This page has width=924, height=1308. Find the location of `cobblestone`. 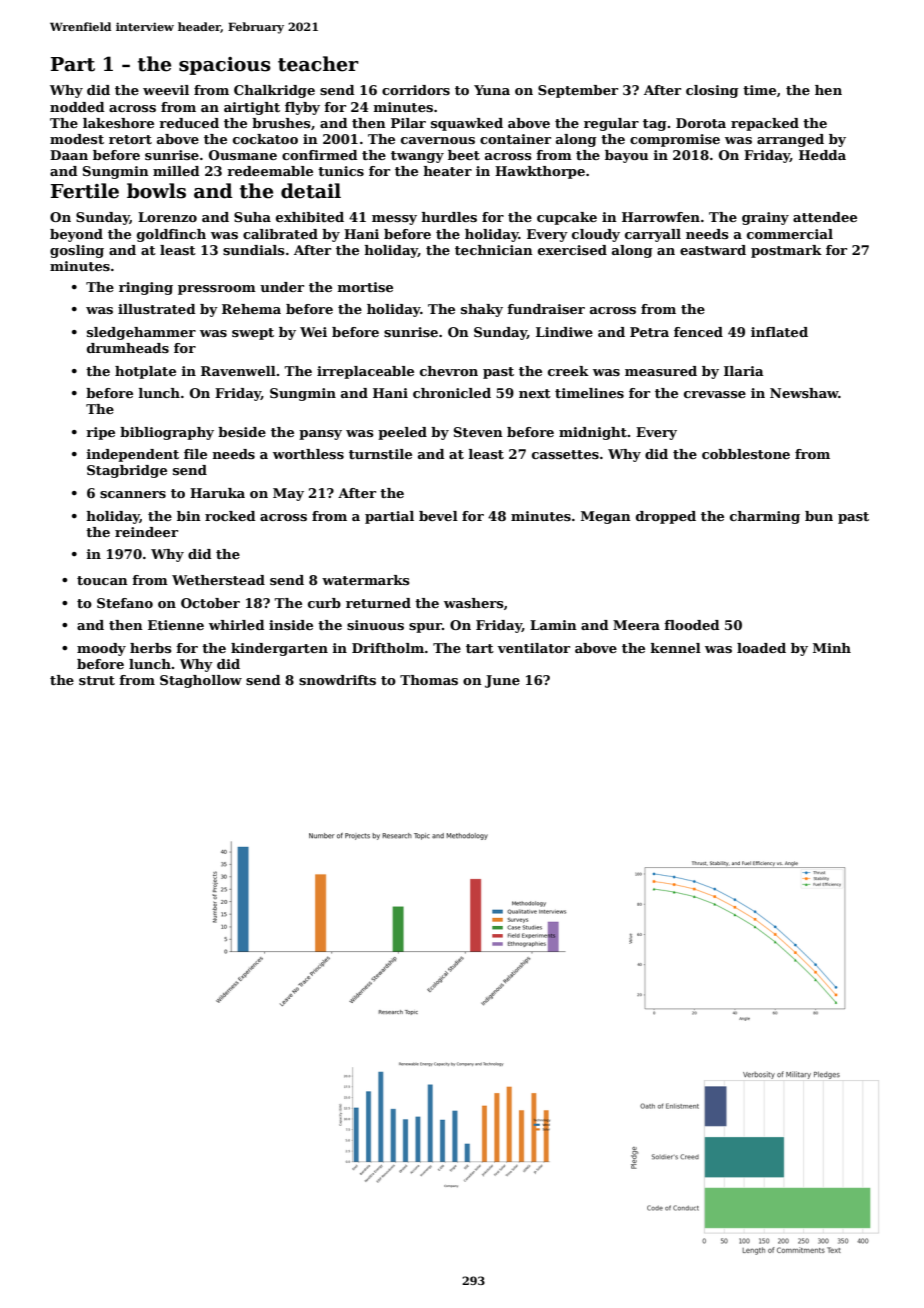

cobblestone is located at coordinates (746, 454).
